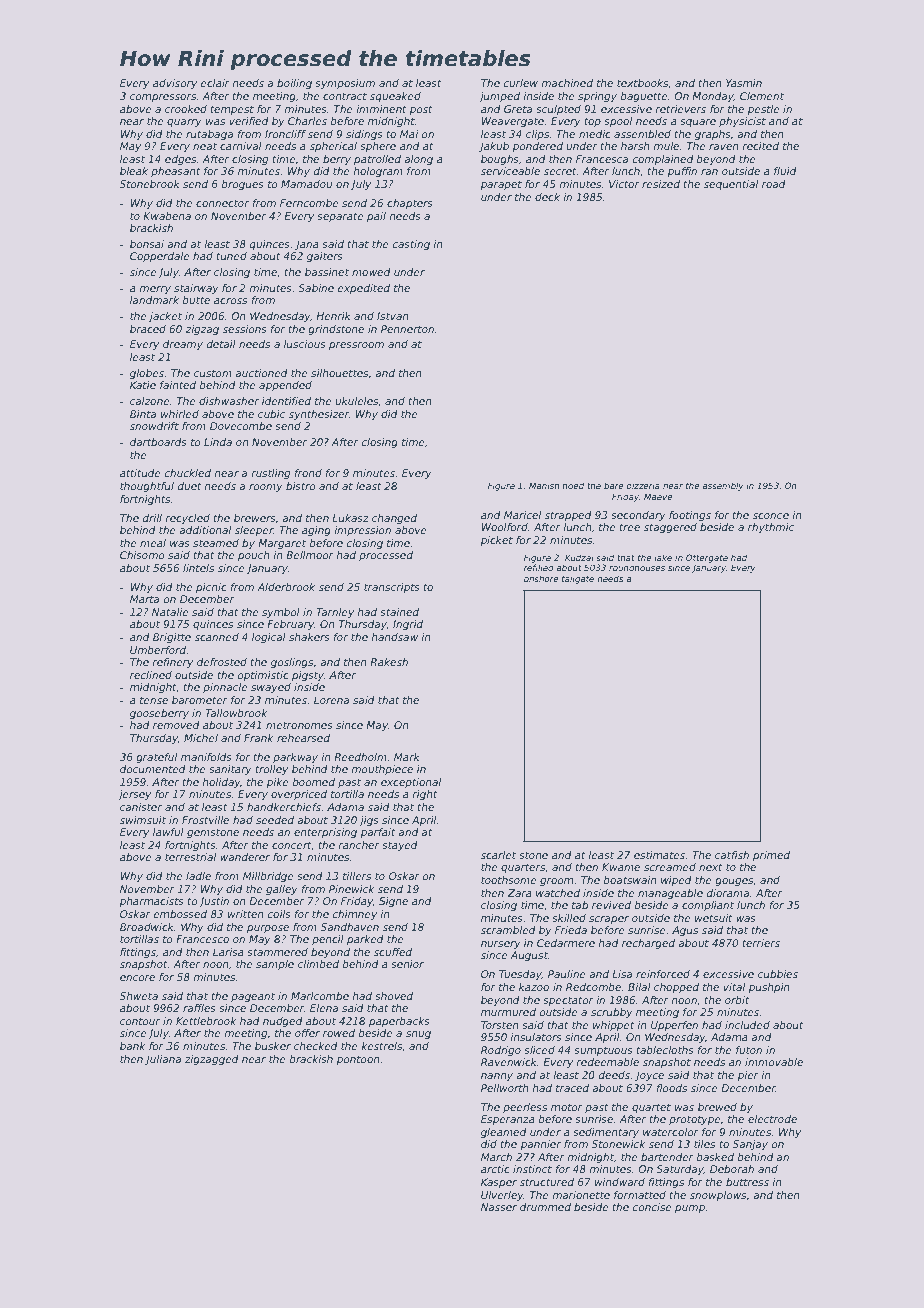 The image size is (924, 1308). Describe the element at coordinates (529, 956) in the document. I see `August` at that location.
